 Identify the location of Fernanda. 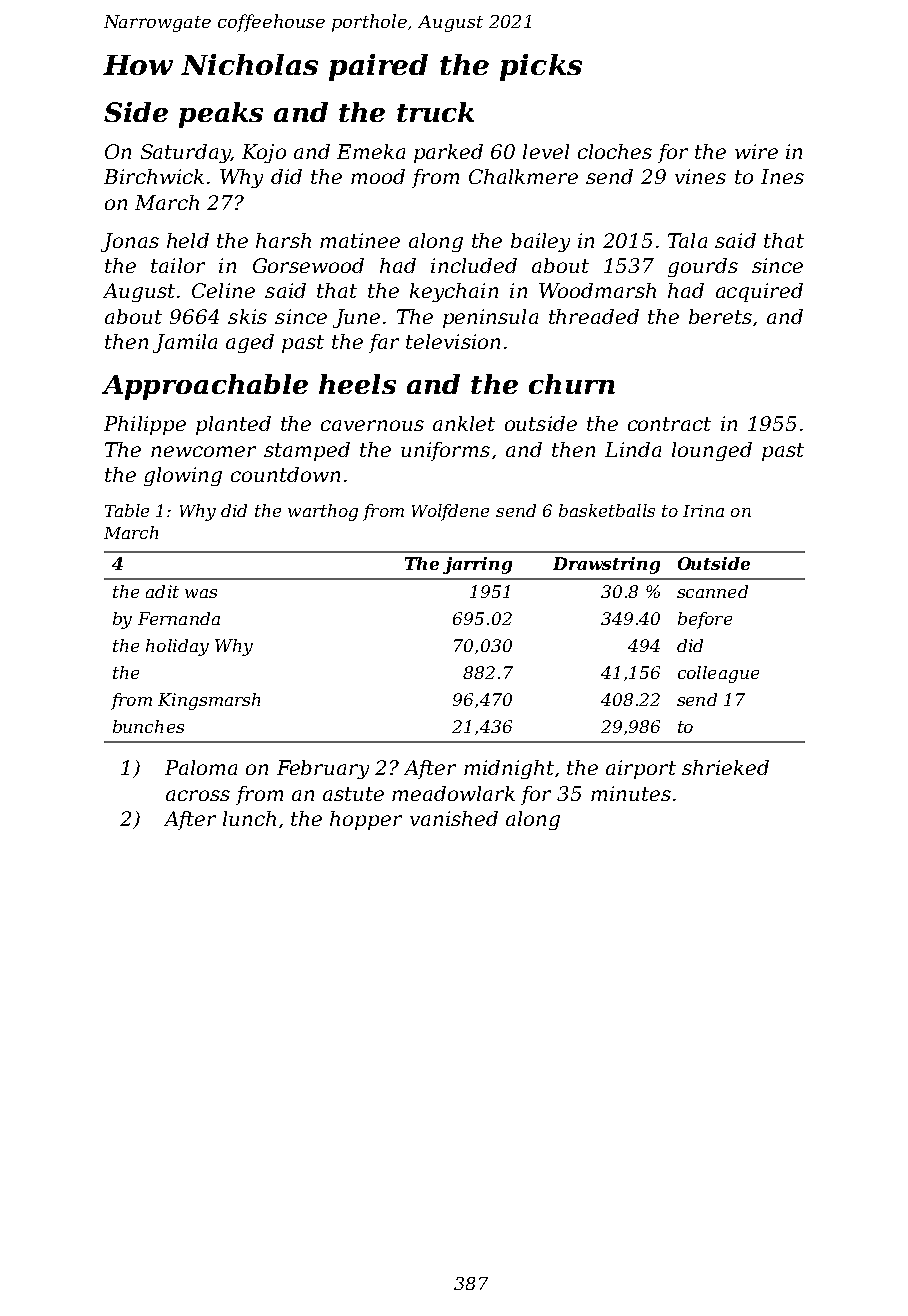
(179, 618).
